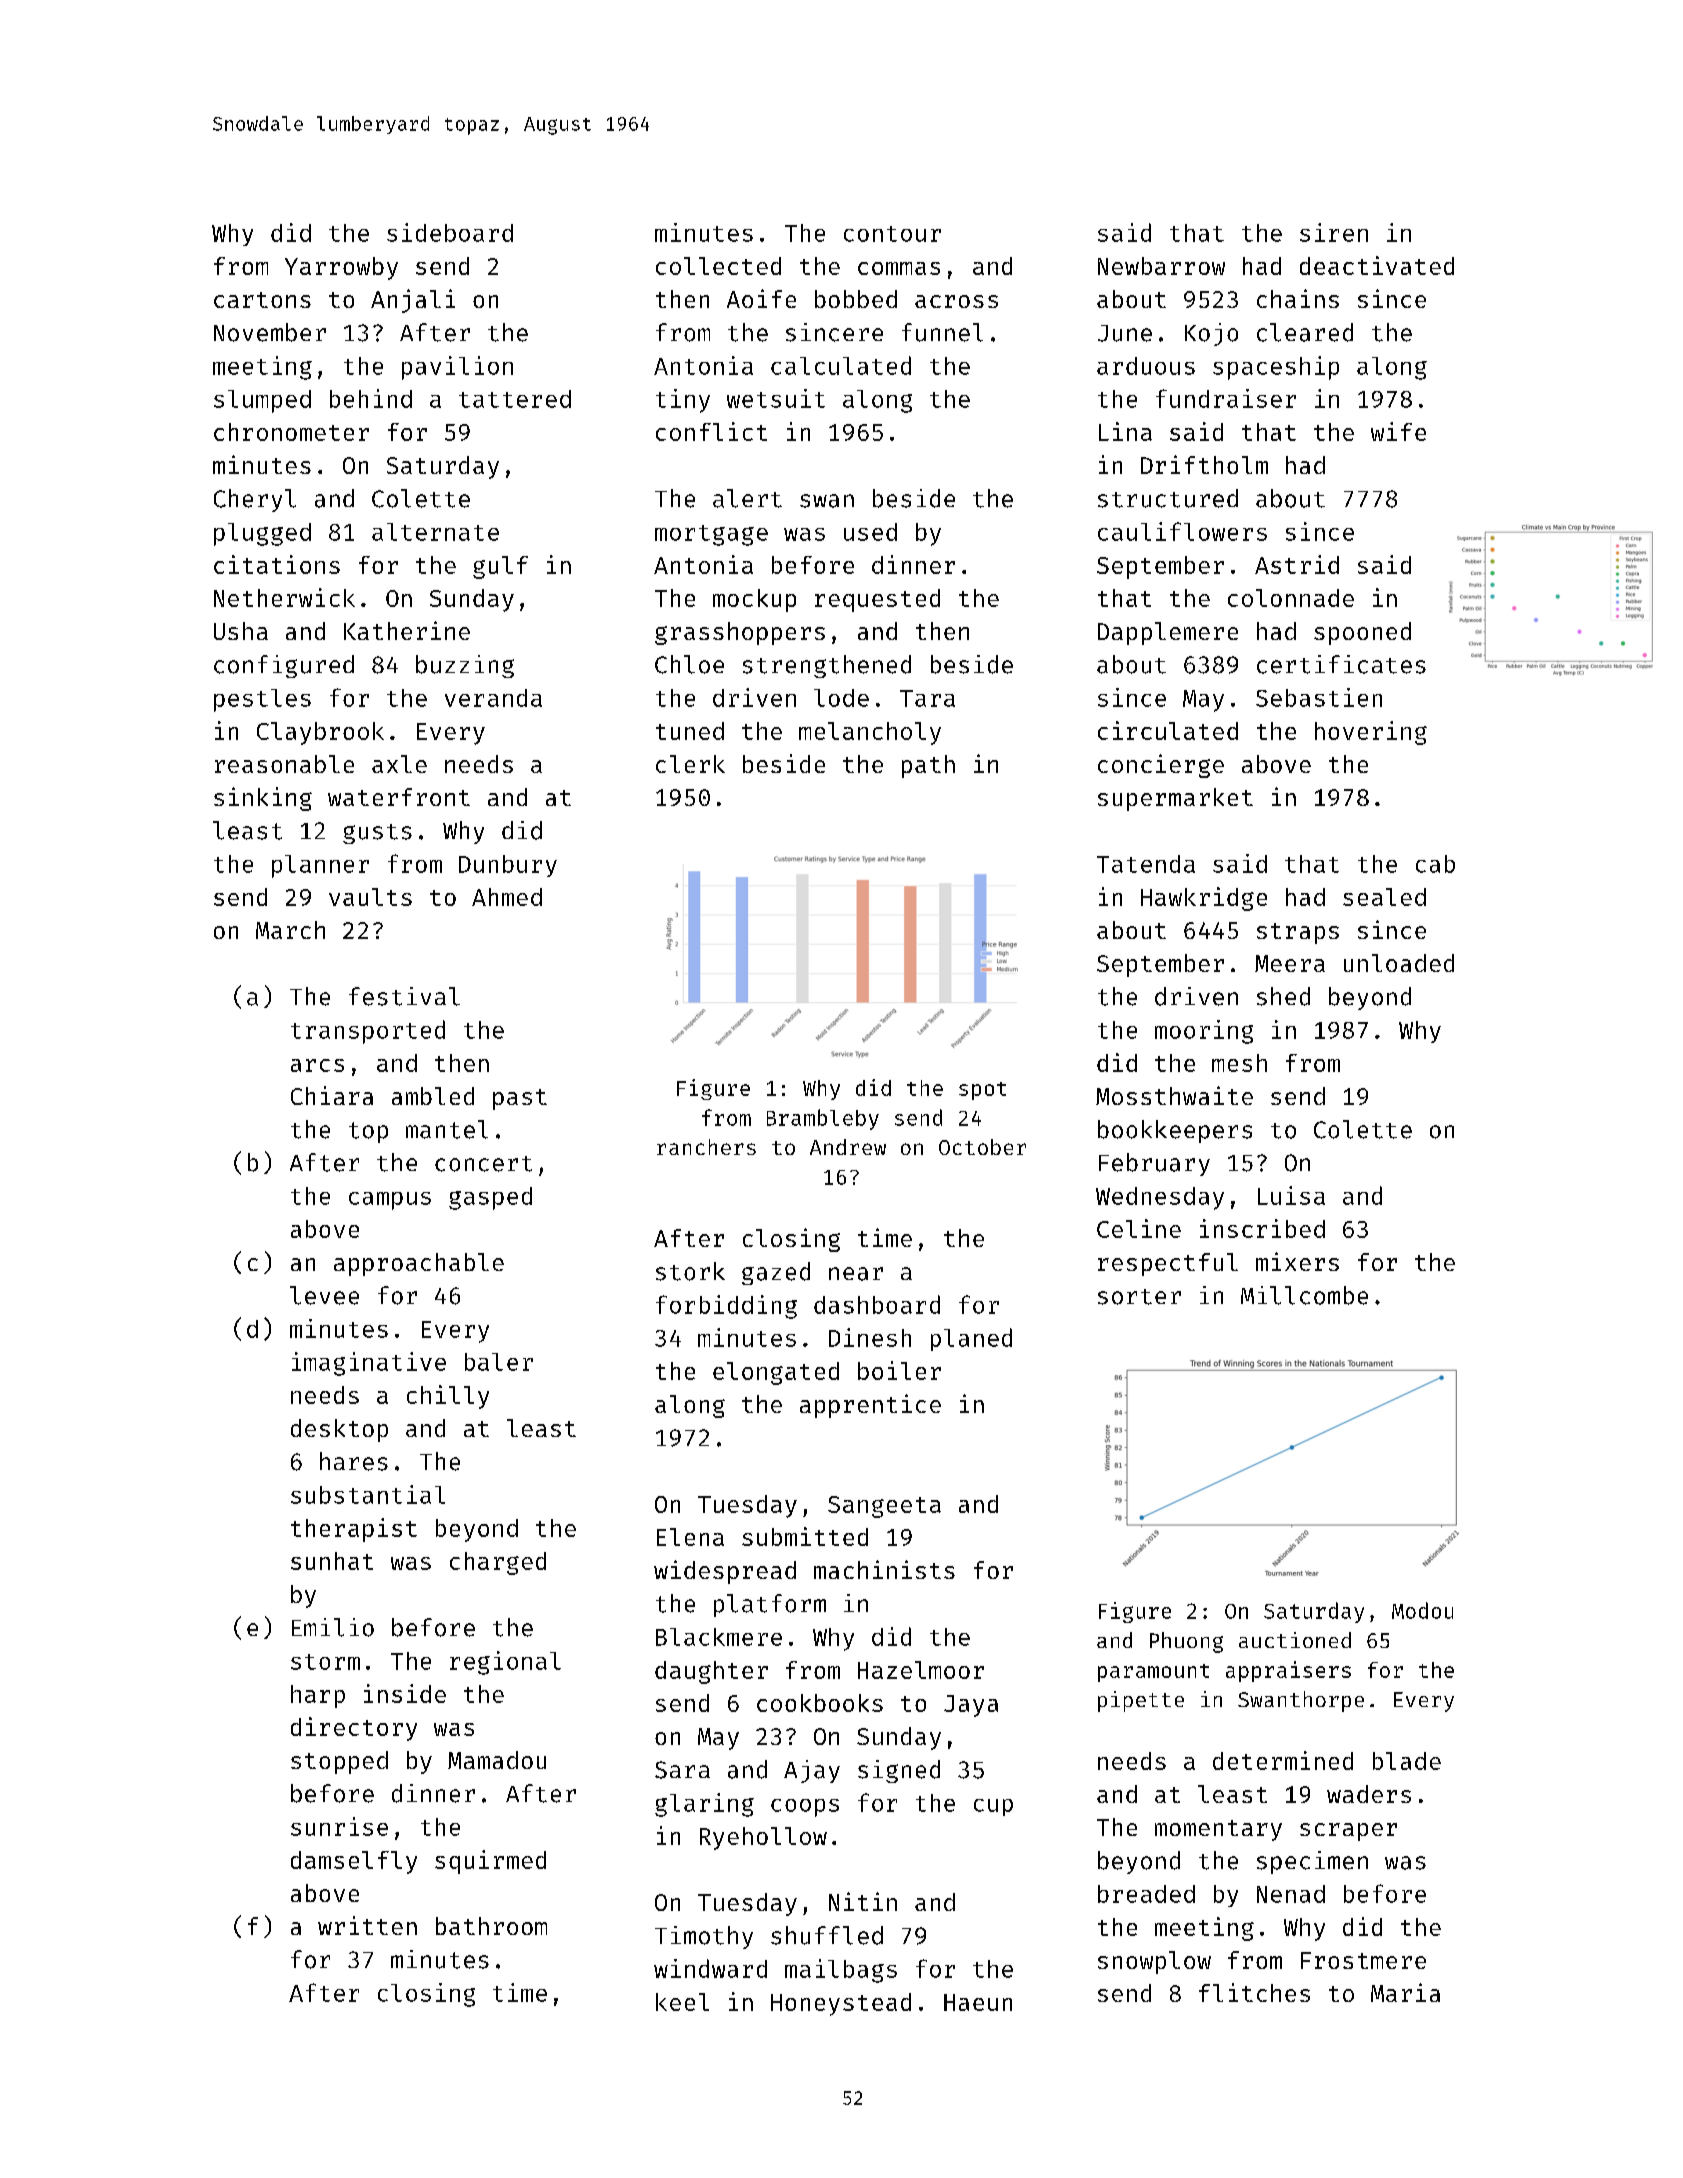  Describe the element at coordinates (690, 1271) in the document. I see `stork` at that location.
